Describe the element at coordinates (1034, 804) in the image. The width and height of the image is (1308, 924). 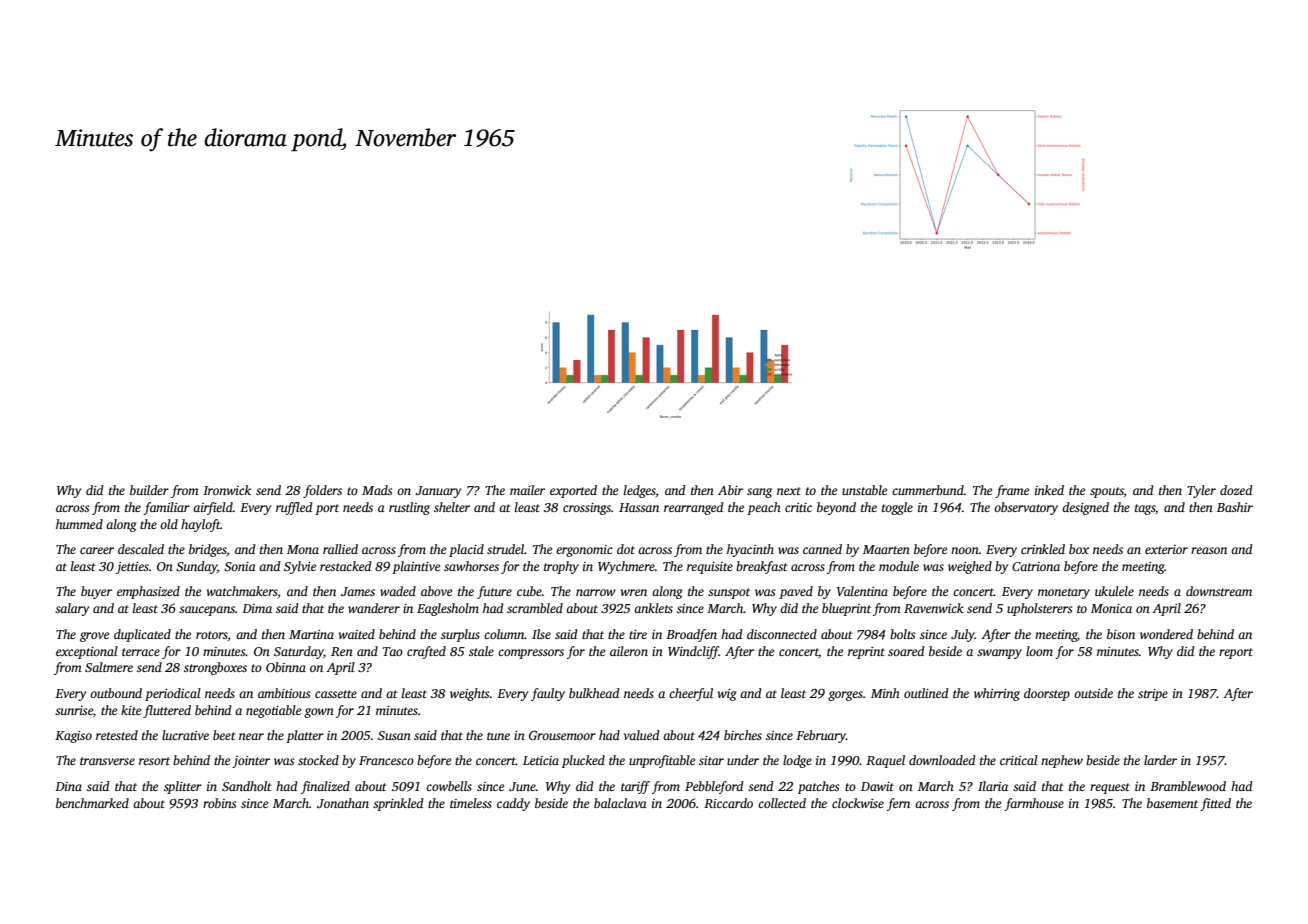
I see `farmhouse` at that location.
